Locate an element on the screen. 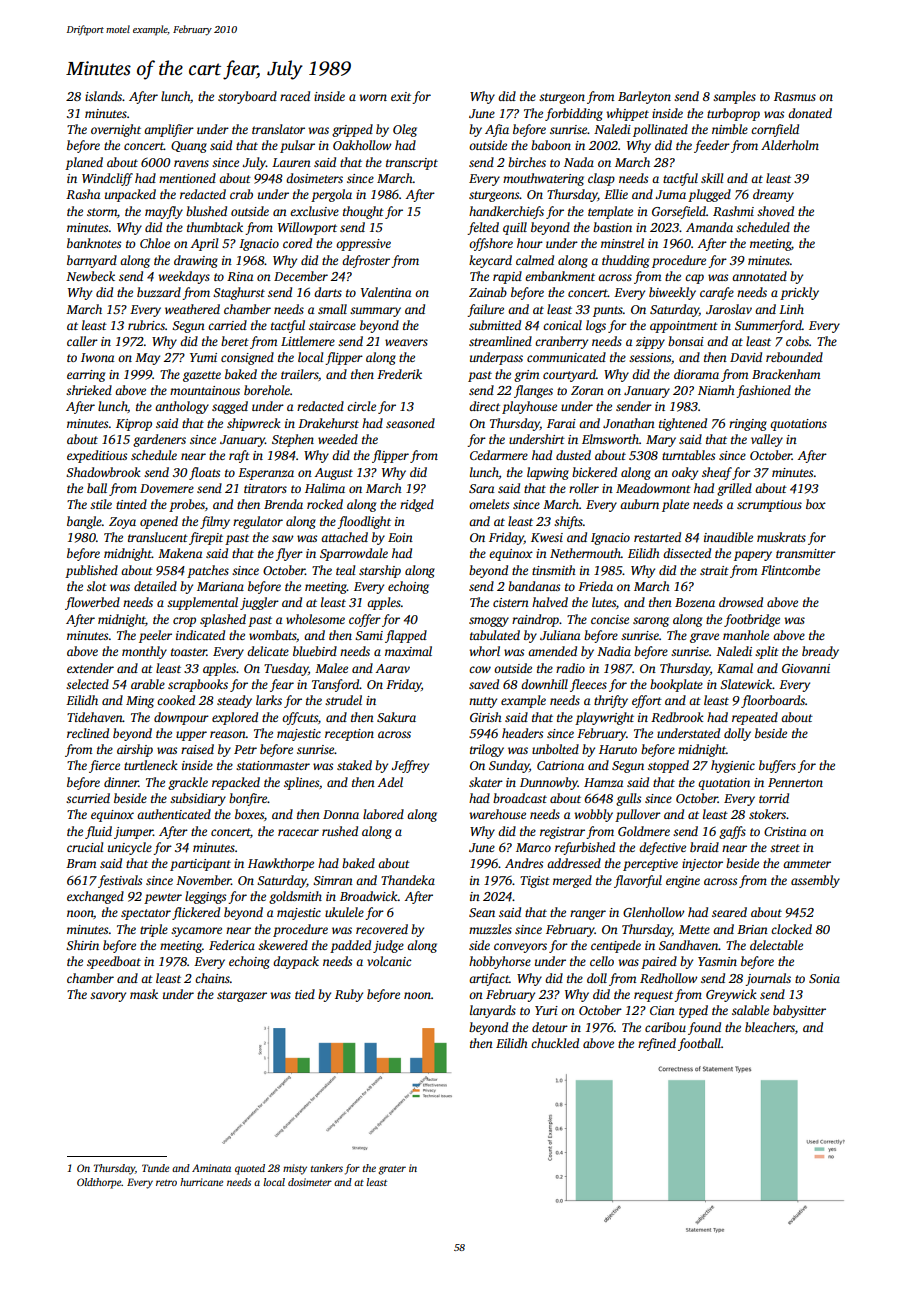  thrifty is located at coordinates (611, 701).
